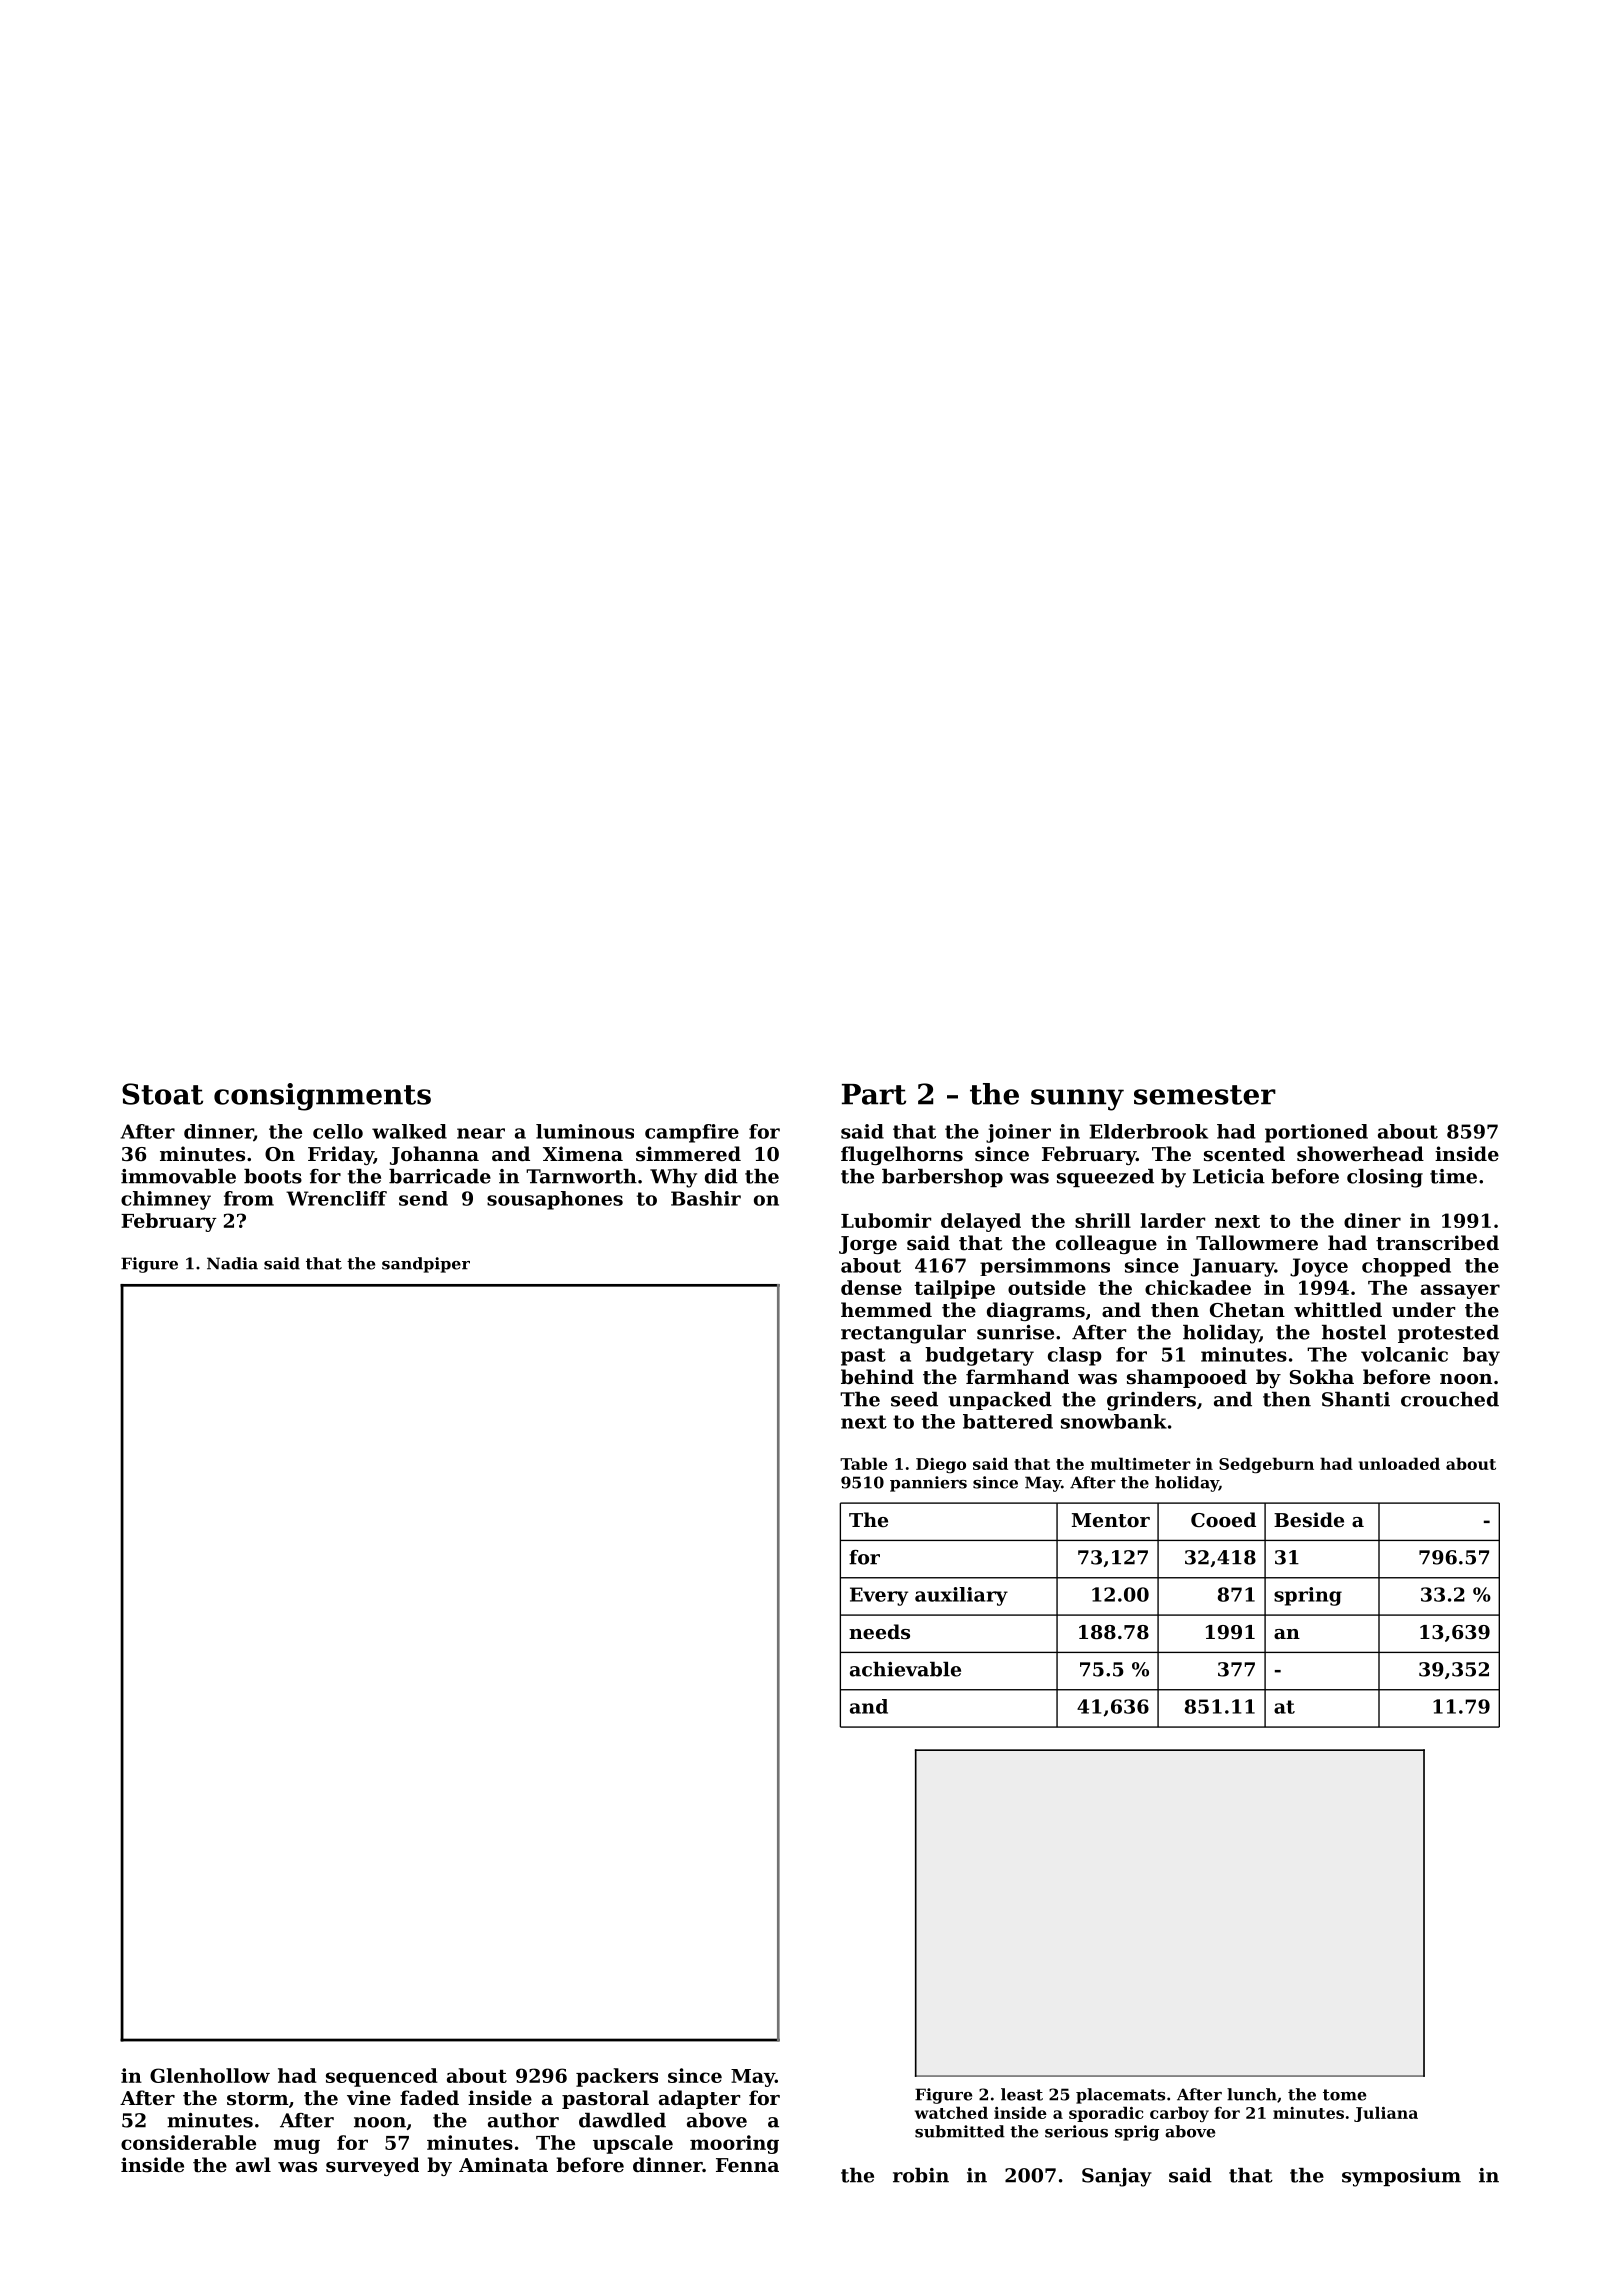 Image resolution: width=1620 pixels, height=2292 pixels. I want to click on Nadia, so click(232, 1263).
